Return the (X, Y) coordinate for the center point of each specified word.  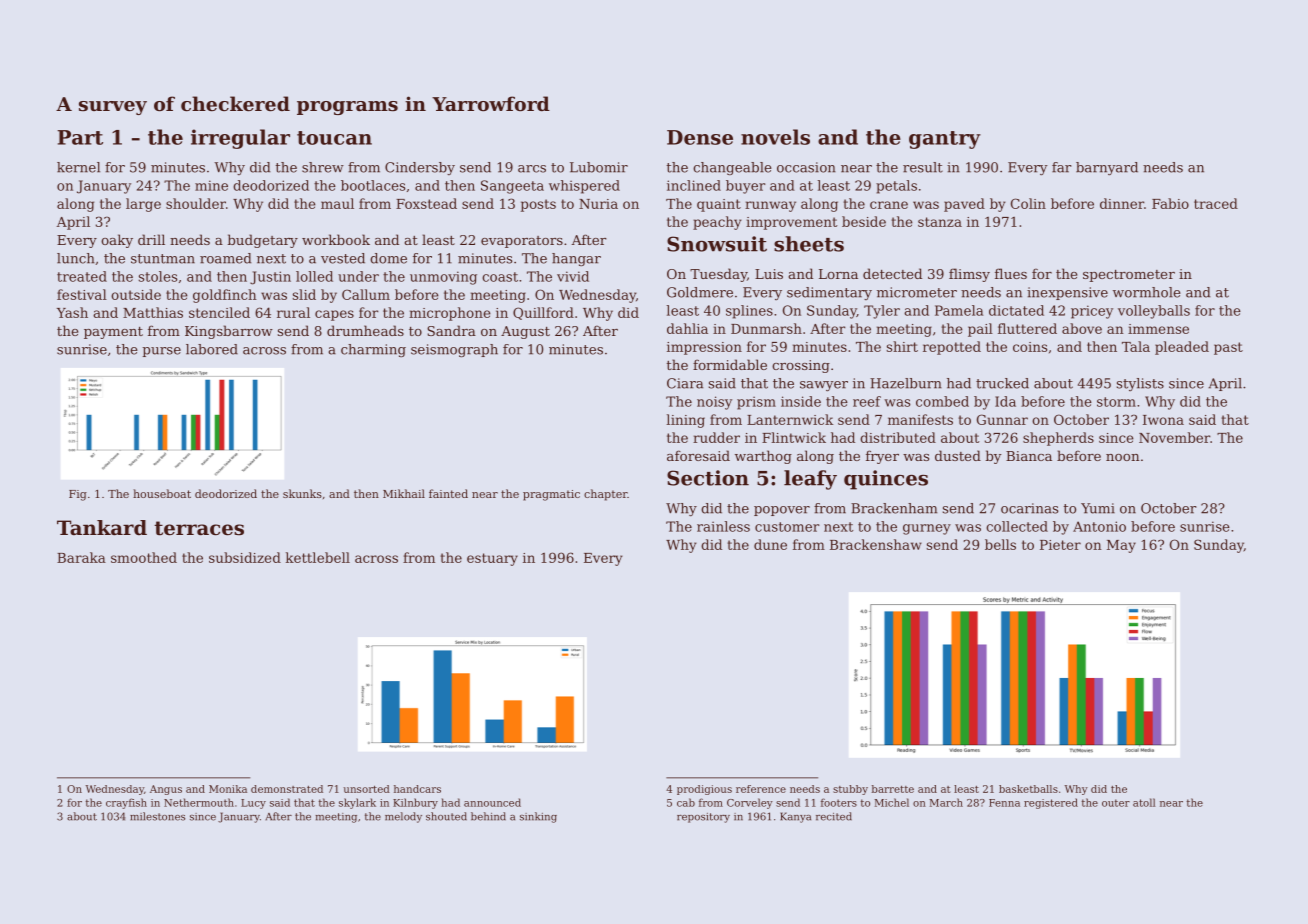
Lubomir (599, 167)
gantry (945, 140)
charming (373, 350)
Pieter (1060, 545)
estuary (492, 559)
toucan (334, 138)
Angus (166, 790)
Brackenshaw (876, 544)
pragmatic (551, 495)
